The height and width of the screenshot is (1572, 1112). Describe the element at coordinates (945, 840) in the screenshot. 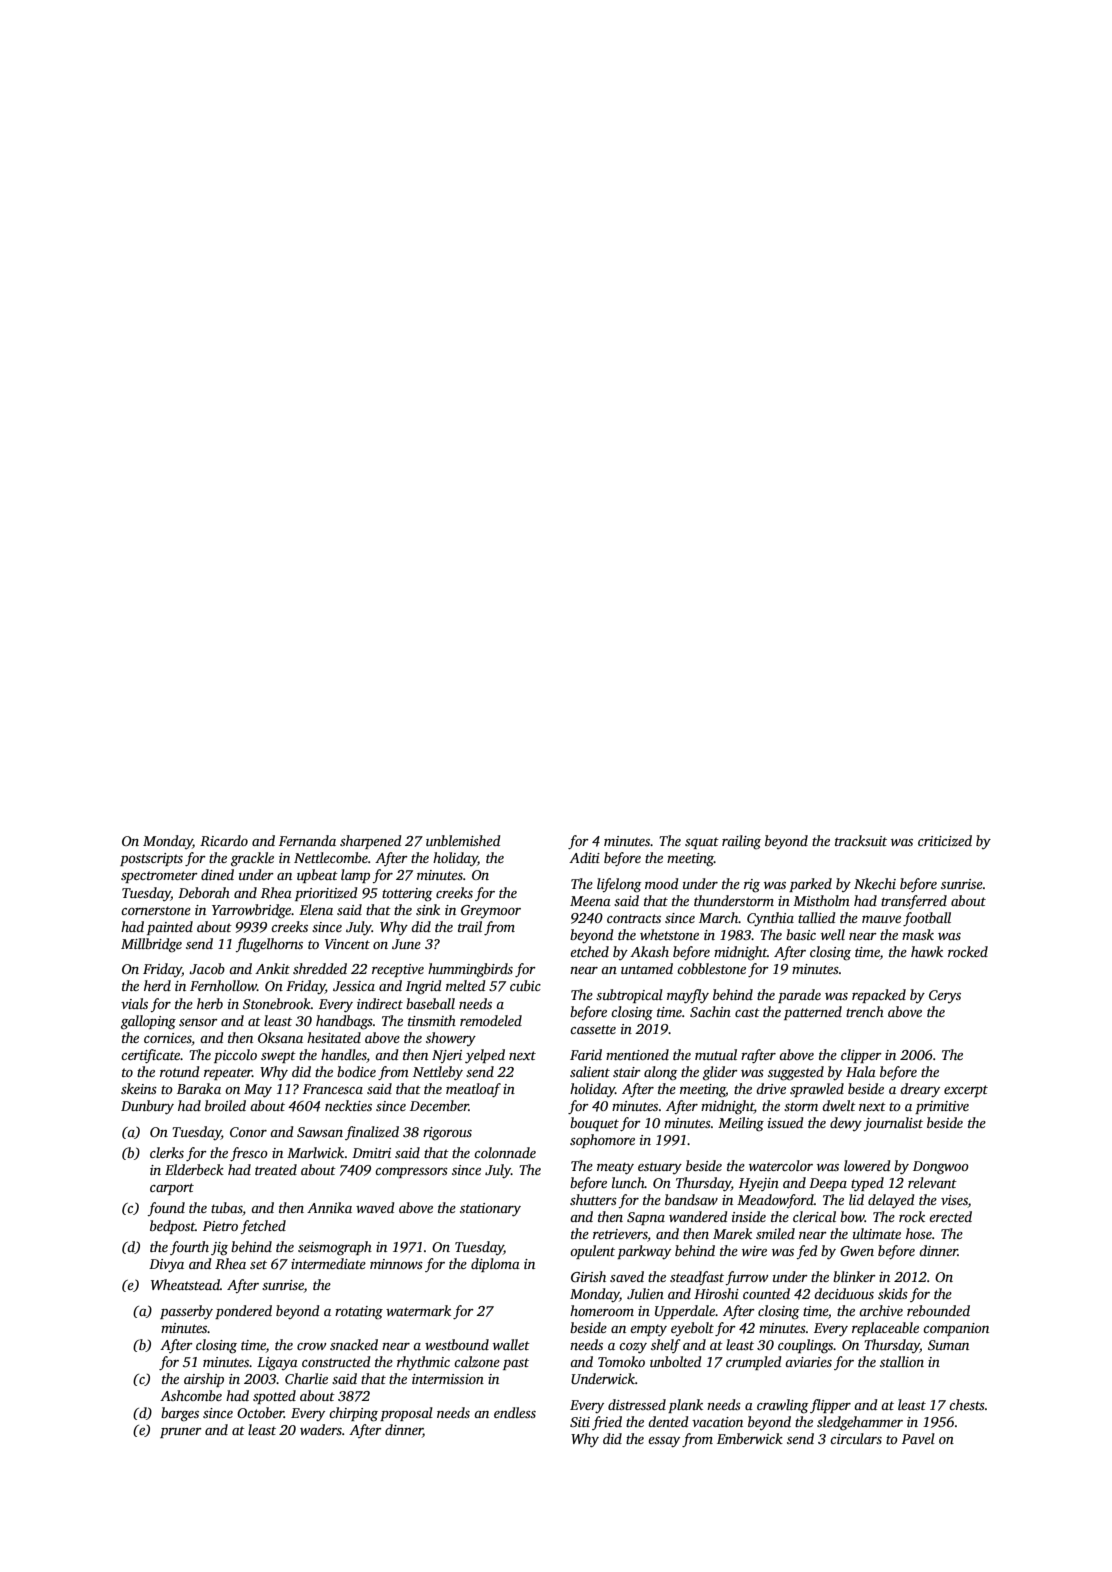

I see `criticized` at that location.
